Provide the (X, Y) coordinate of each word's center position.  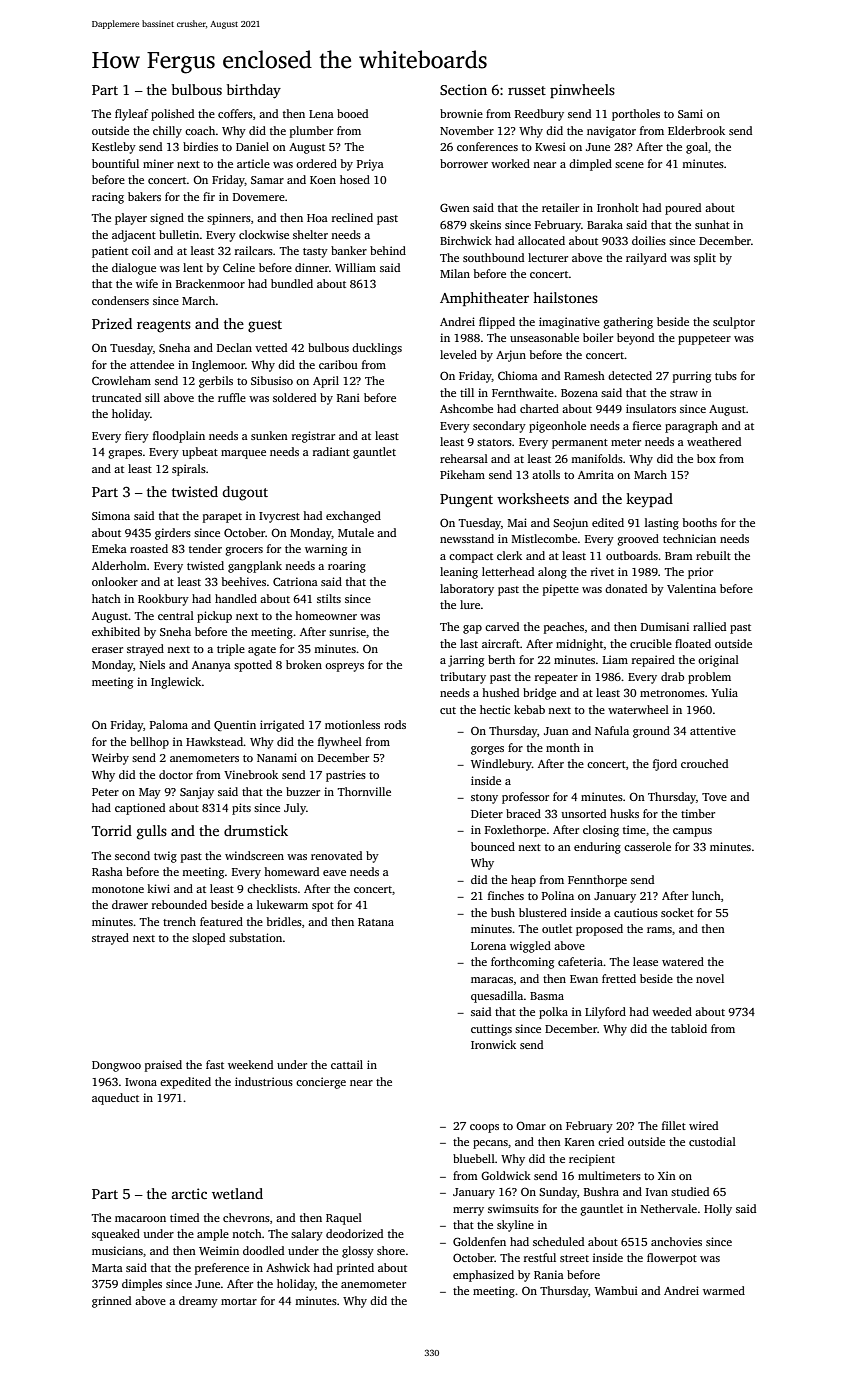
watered (683, 961)
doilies (649, 240)
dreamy (198, 1302)
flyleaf (131, 115)
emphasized (483, 1276)
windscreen (254, 855)
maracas (492, 980)
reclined (352, 217)
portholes (636, 115)
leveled (458, 354)
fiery (137, 437)
